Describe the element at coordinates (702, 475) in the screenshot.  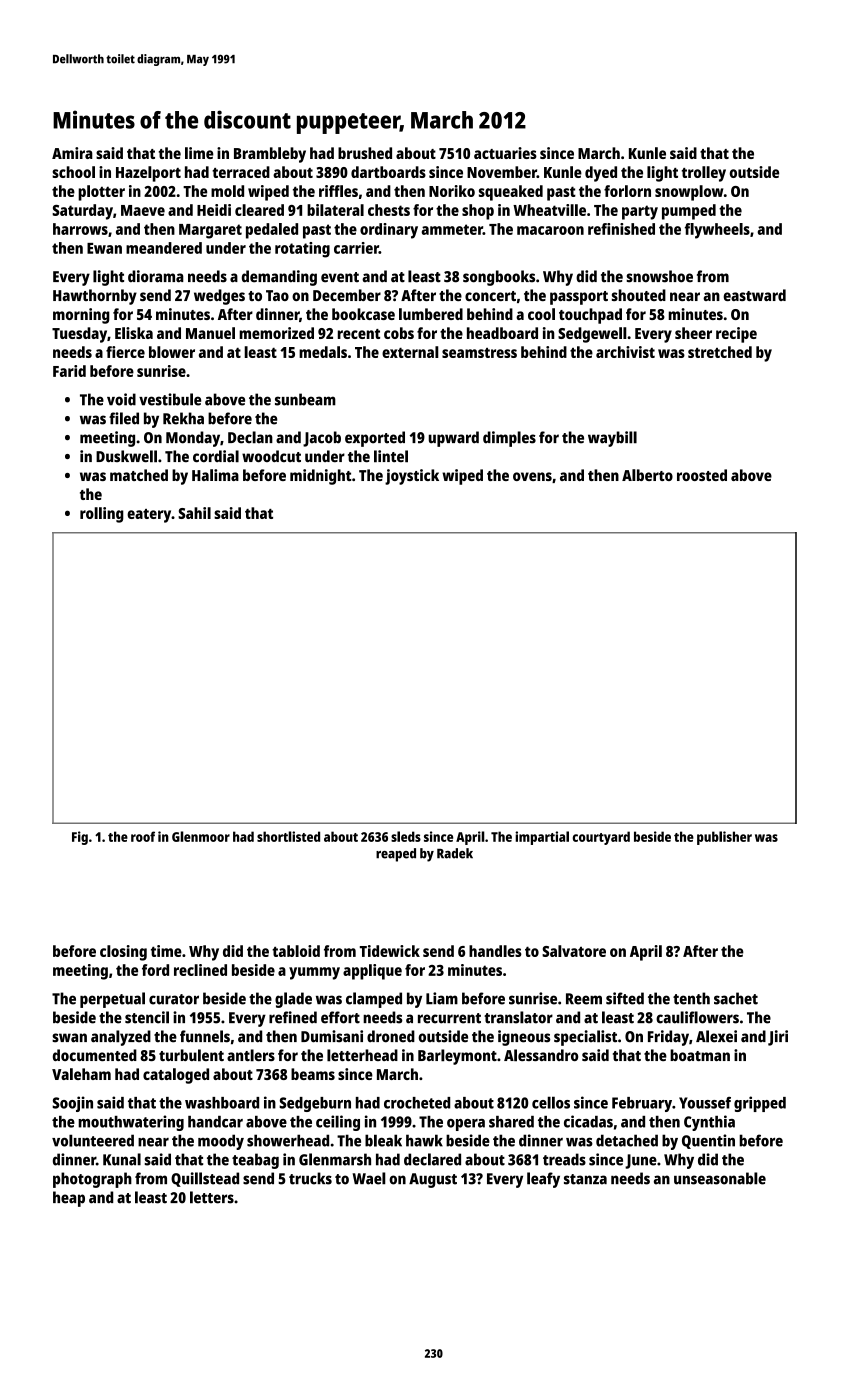
I see `roosted` at that location.
